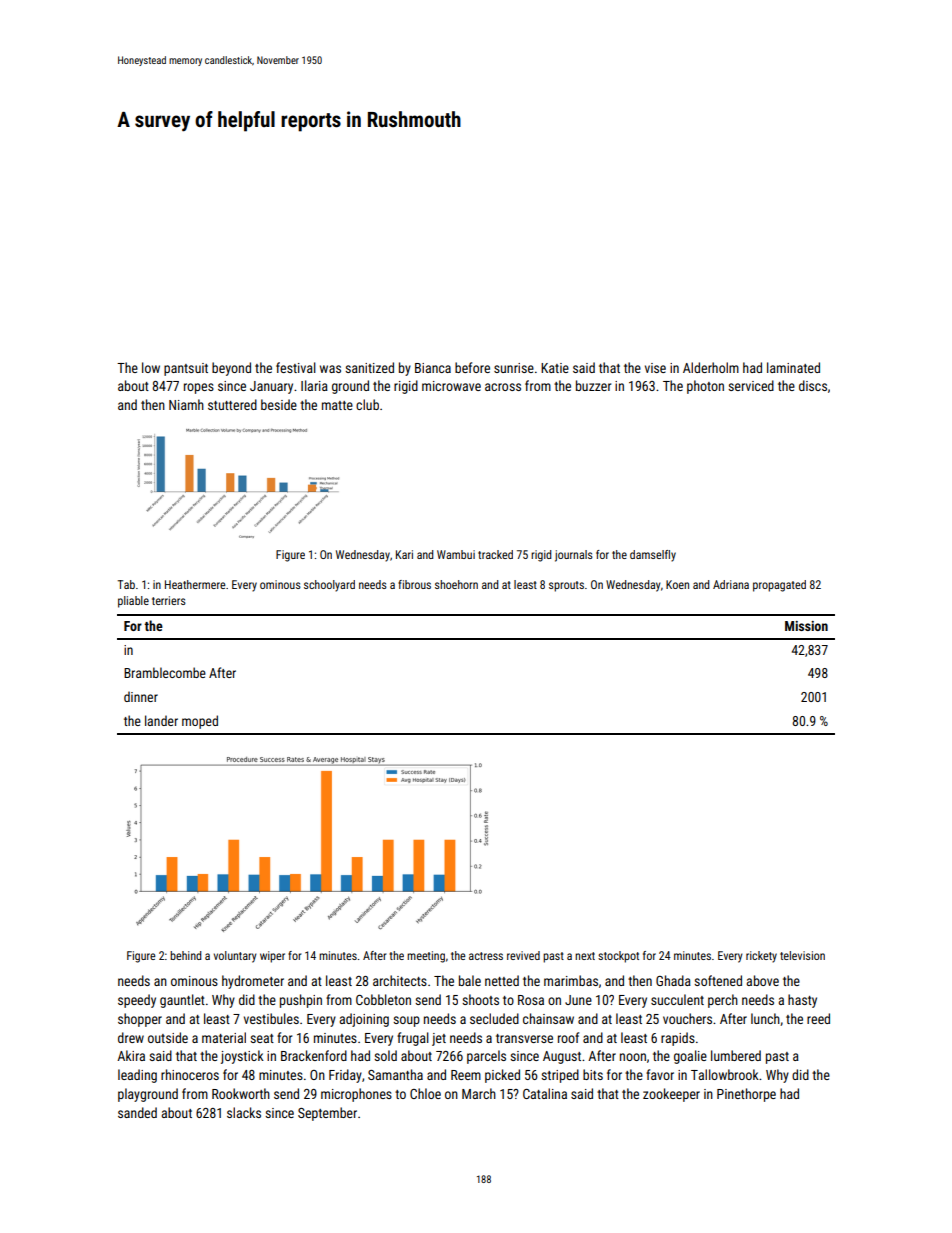 Image resolution: width=952 pixels, height=1233 pixels. I want to click on lander, so click(161, 720).
